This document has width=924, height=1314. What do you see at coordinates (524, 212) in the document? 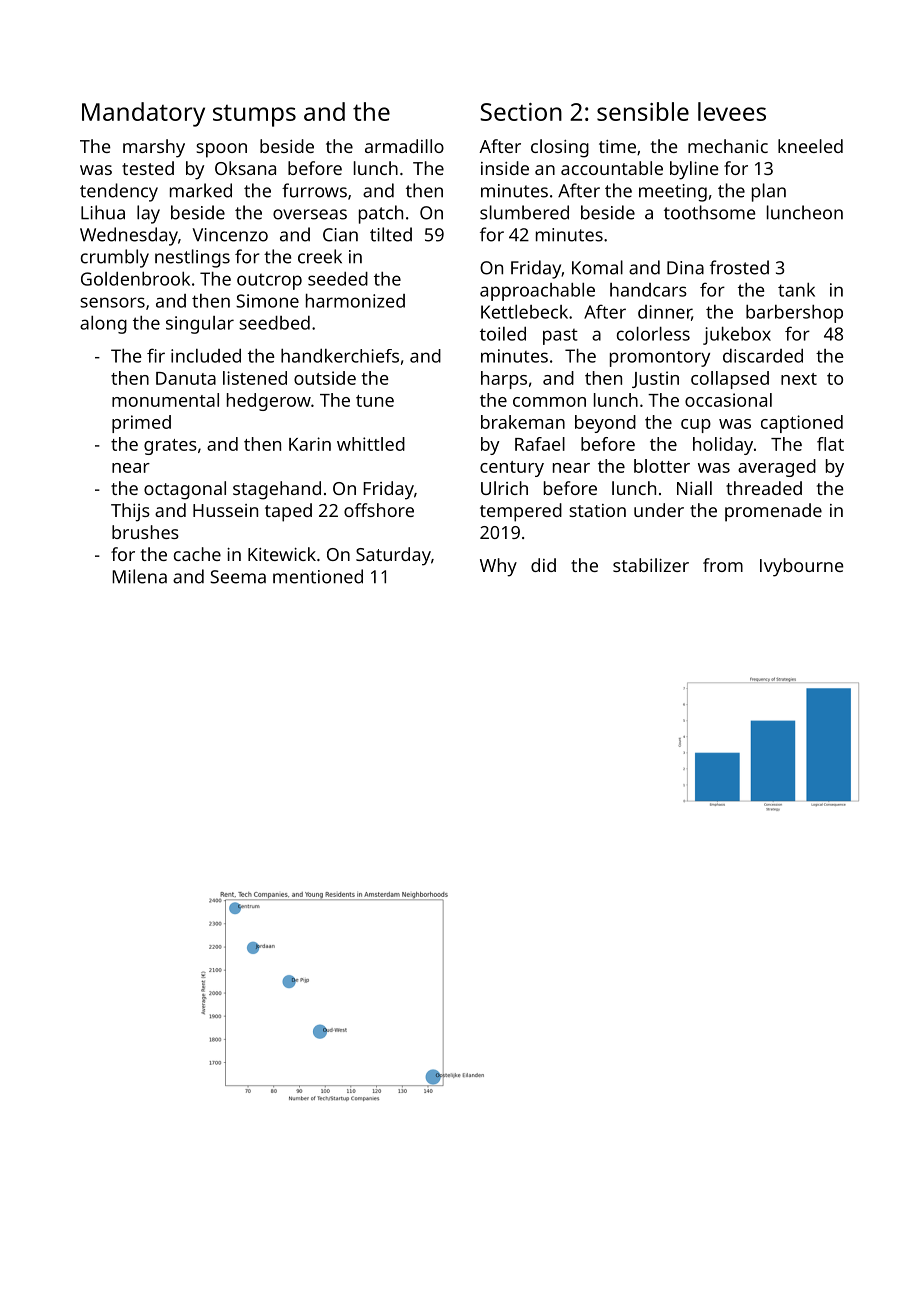
I see `slumbered` at bounding box center [524, 212].
